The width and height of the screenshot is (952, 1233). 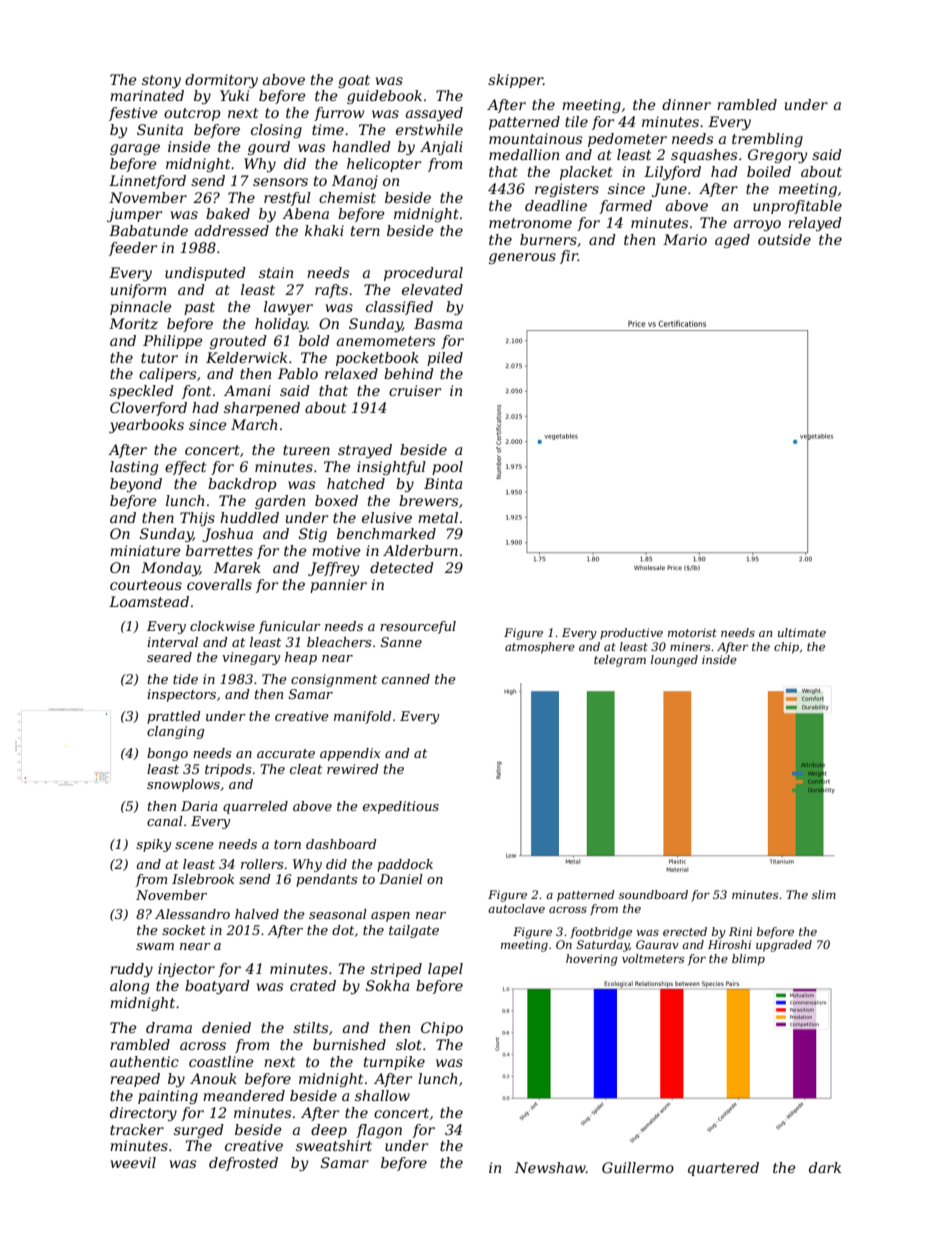 I want to click on medallion, so click(x=524, y=154).
